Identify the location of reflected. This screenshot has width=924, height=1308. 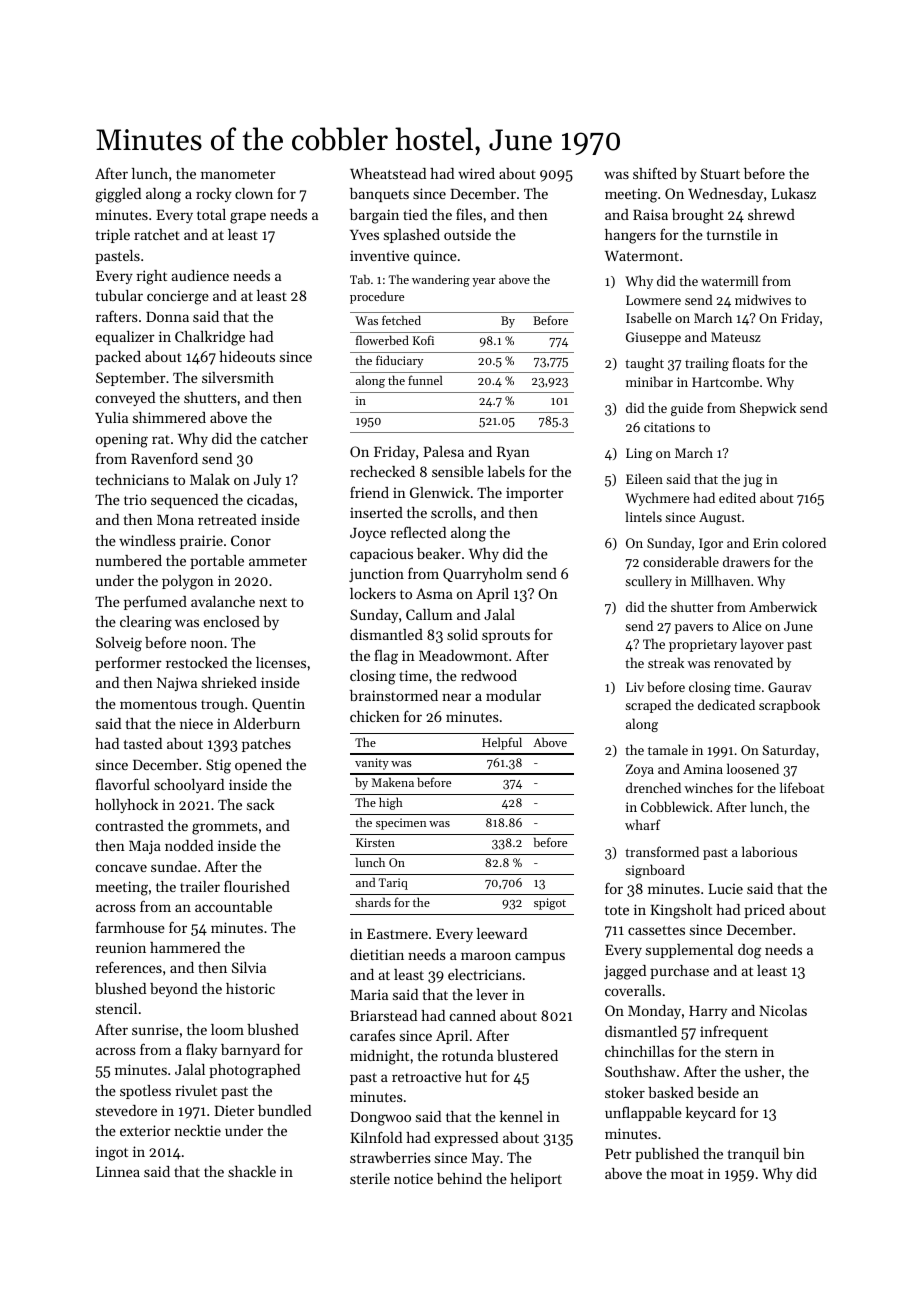
(418, 532).
